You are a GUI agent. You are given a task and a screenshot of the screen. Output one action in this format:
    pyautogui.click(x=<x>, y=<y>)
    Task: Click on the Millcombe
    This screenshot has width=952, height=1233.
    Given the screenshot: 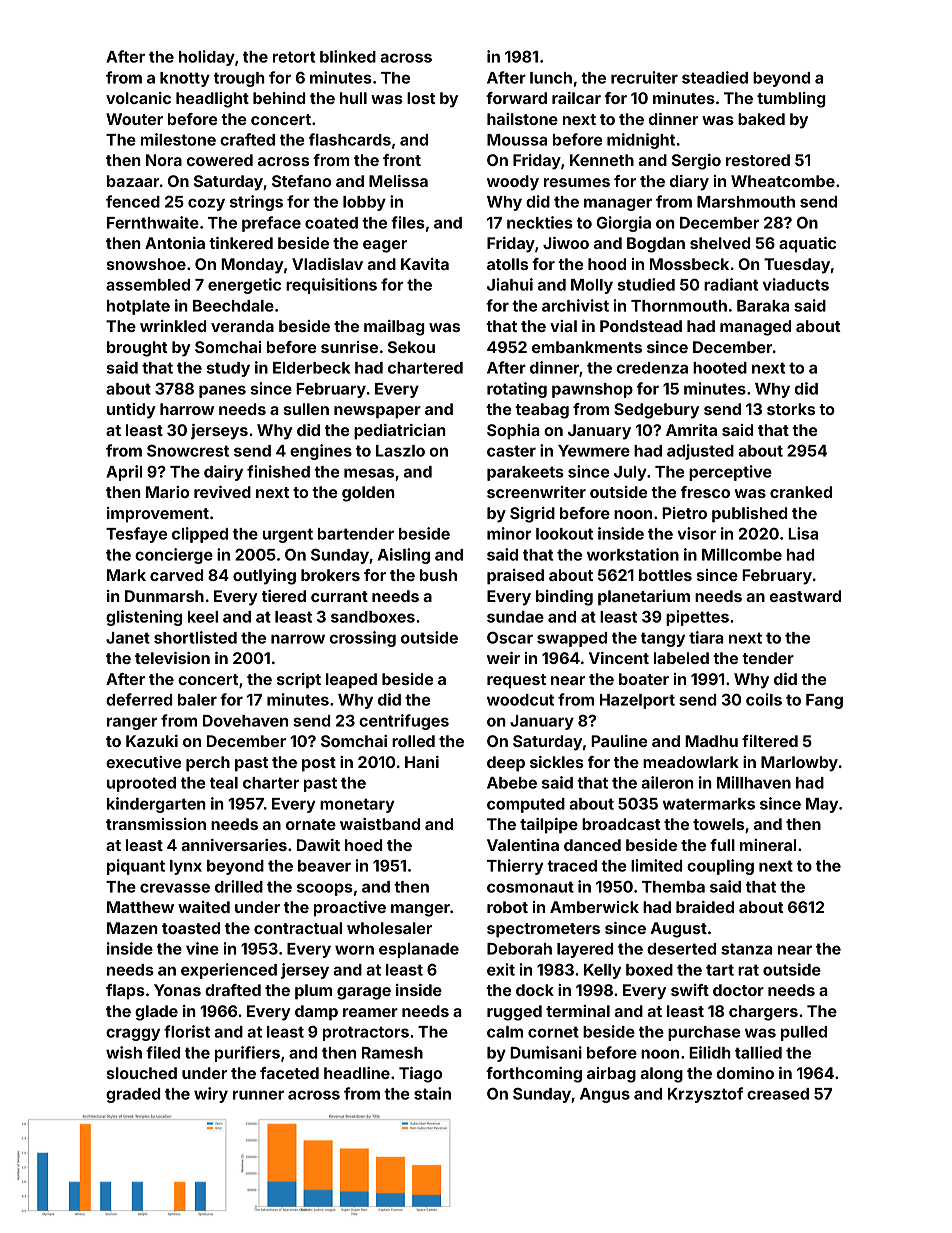 What is the action you would take?
    pyautogui.click(x=742, y=554)
